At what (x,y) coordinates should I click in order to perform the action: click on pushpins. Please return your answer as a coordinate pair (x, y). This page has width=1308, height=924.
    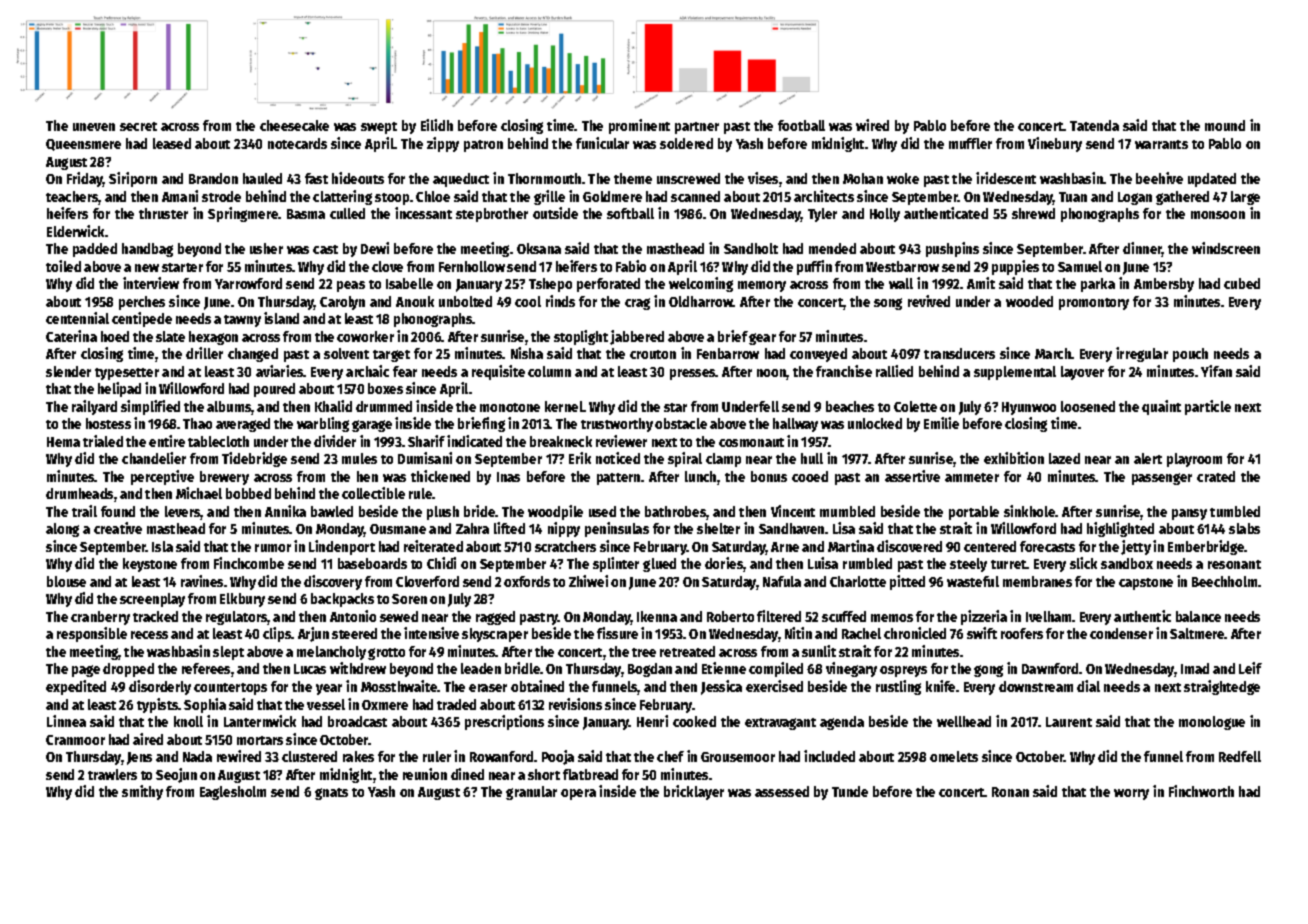
    Looking at the image, I should click on (952, 249).
